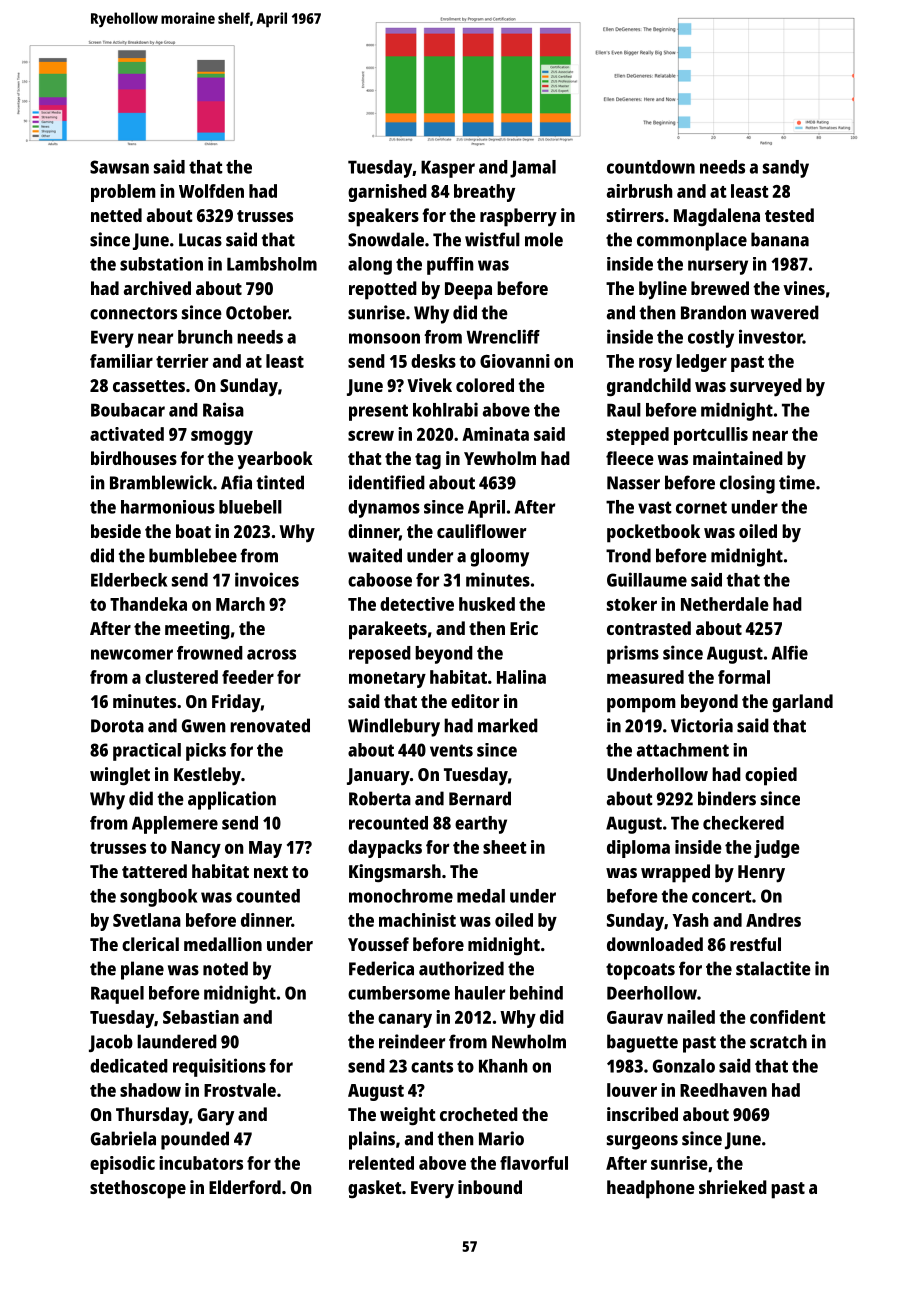  Describe the element at coordinates (201, 1163) in the screenshot. I see `incubators` at that location.
